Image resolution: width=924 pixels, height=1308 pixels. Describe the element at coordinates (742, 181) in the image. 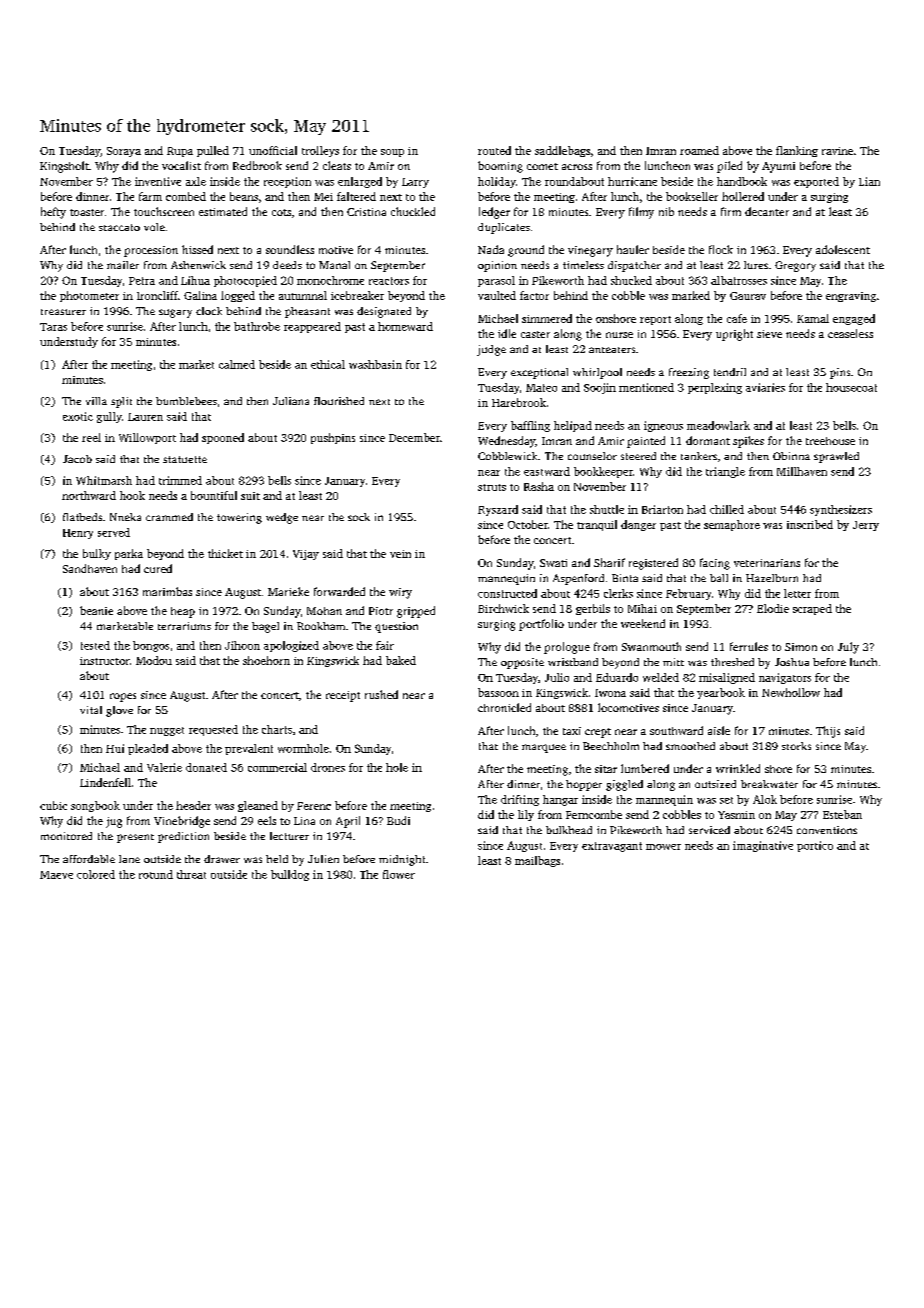

I see `handbook` at that location.
